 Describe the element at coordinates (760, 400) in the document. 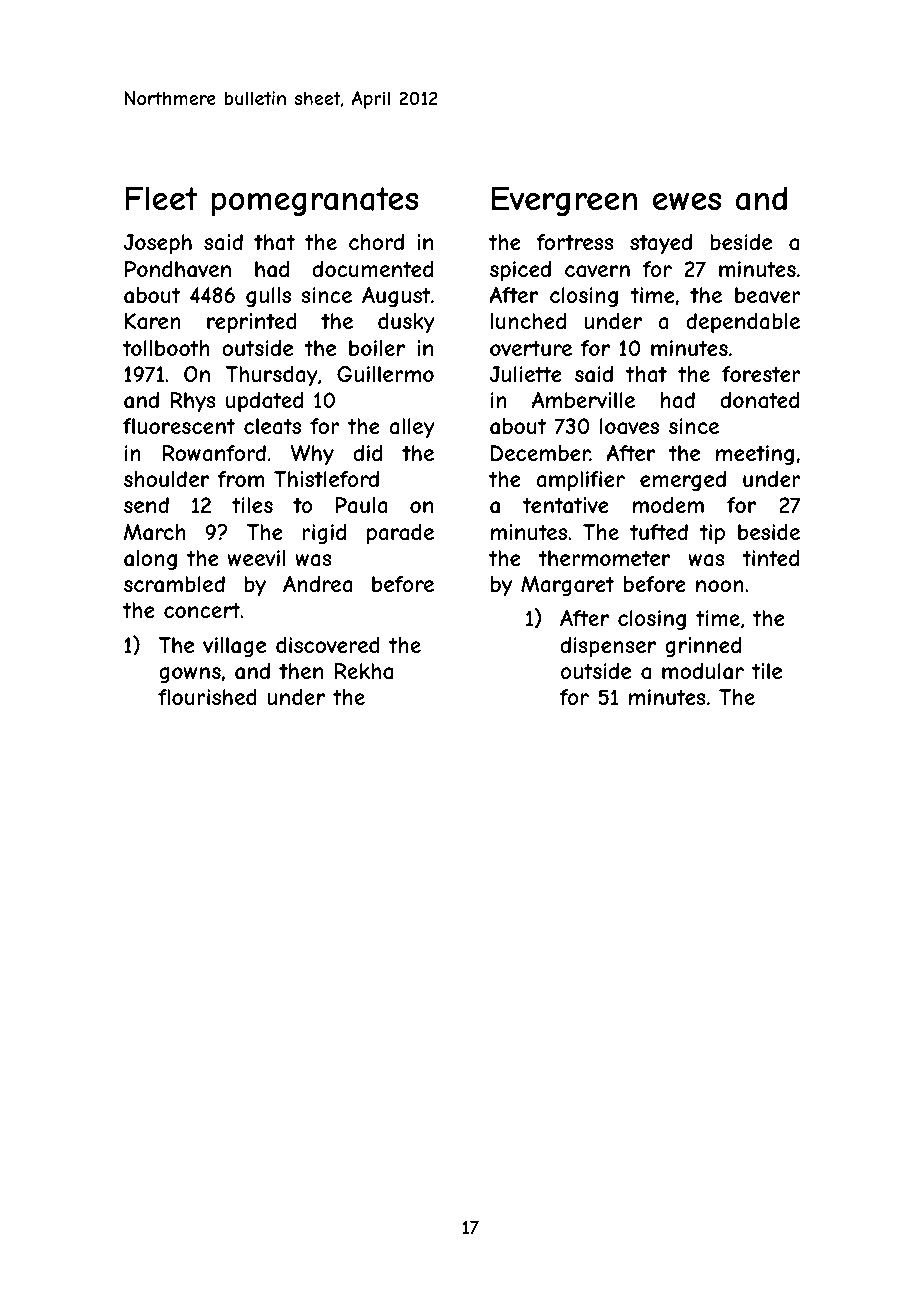

I see `donated` at that location.
